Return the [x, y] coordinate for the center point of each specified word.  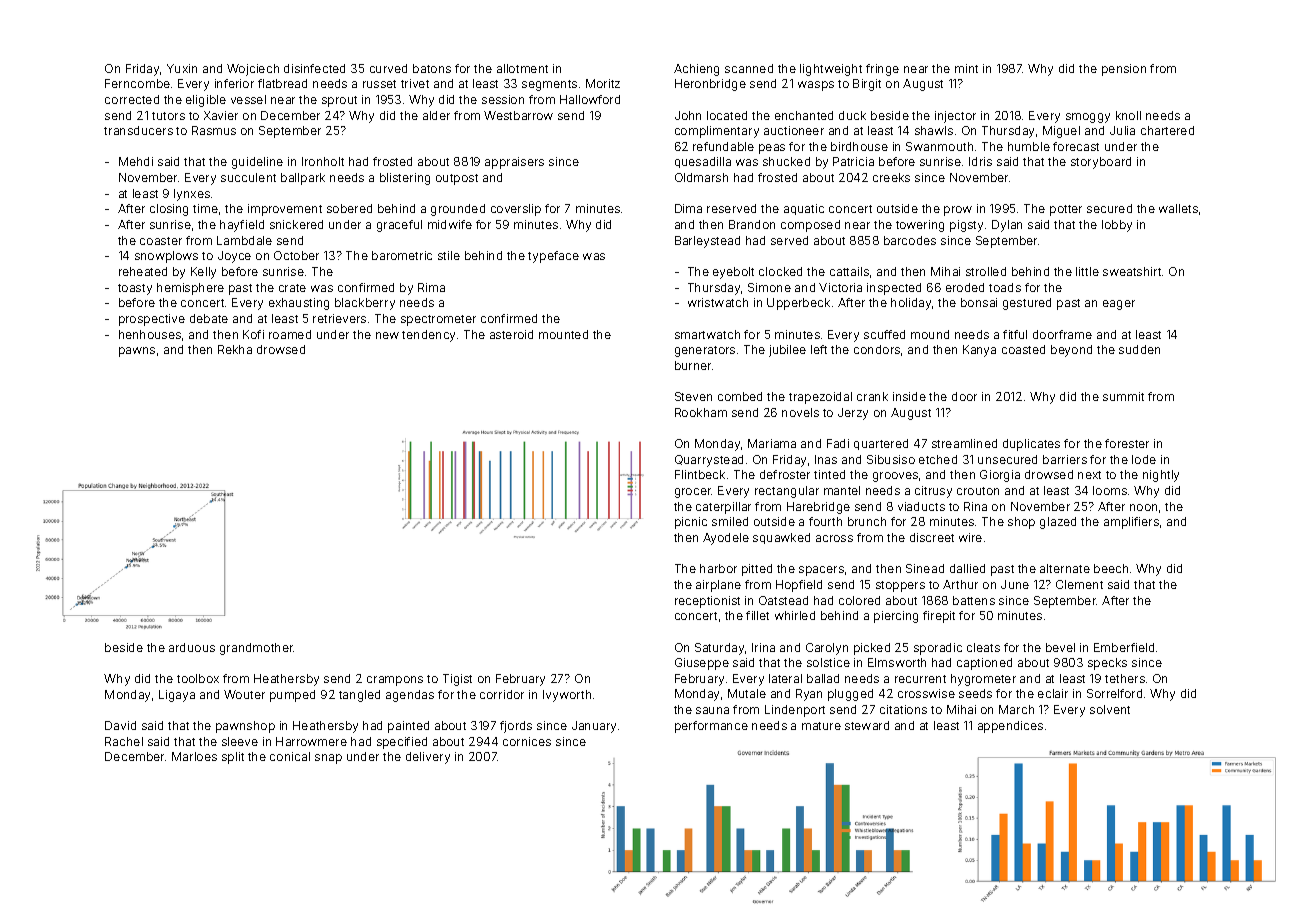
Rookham [701, 412]
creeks [891, 177]
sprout [339, 101]
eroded [965, 287]
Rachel [124, 741]
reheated [143, 271]
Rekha [235, 349]
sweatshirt [1132, 271]
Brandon [752, 224]
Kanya [979, 351]
